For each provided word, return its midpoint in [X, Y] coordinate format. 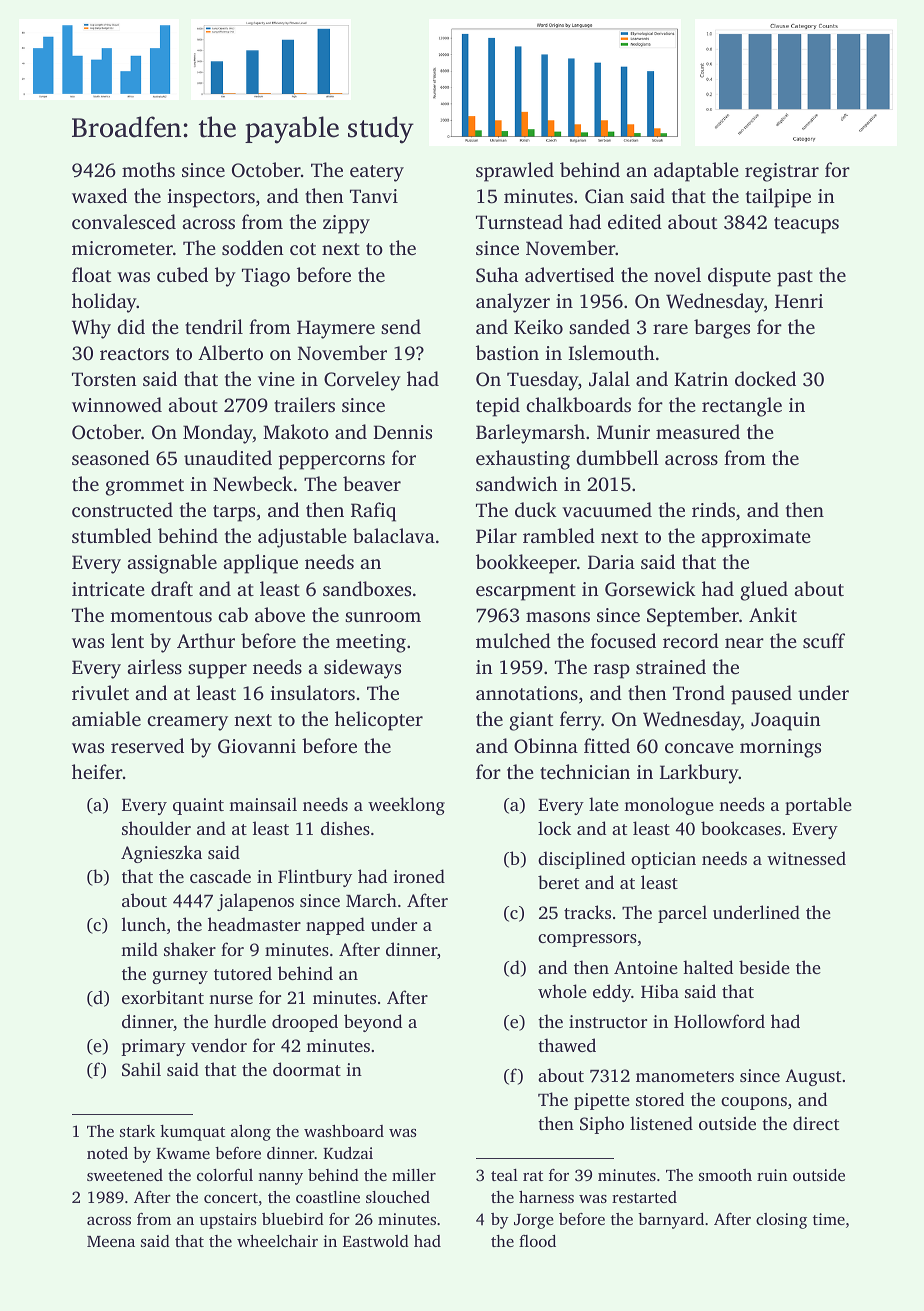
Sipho [602, 1125]
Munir [623, 432]
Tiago [266, 277]
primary [153, 1047]
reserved [147, 745]
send [401, 326]
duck [536, 509]
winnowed [117, 404]
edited [635, 221]
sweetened [125, 1175]
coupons [754, 1103]
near [744, 643]
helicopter [379, 721]
